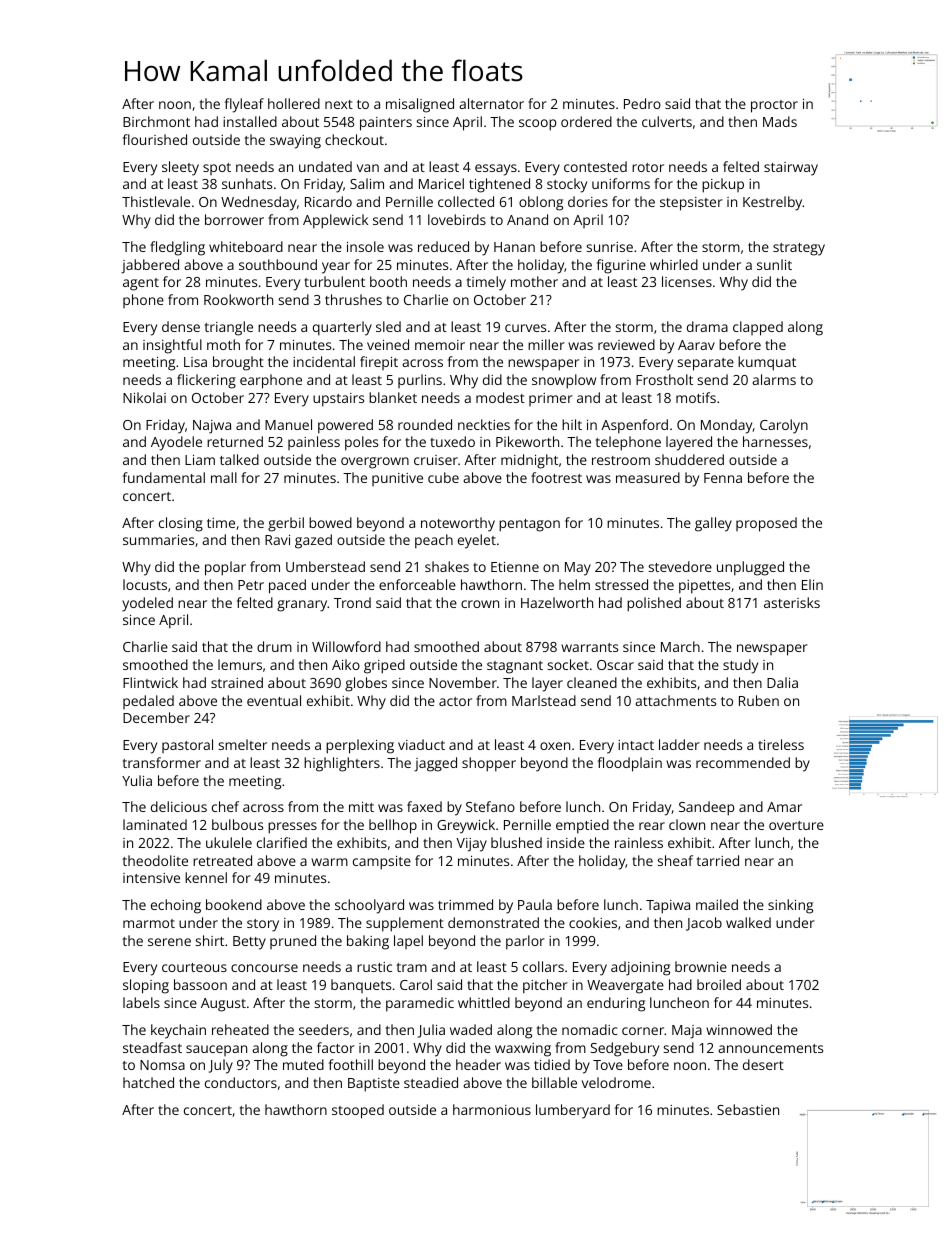 The width and height of the screenshot is (952, 1233). I want to click on recommended, so click(743, 762).
